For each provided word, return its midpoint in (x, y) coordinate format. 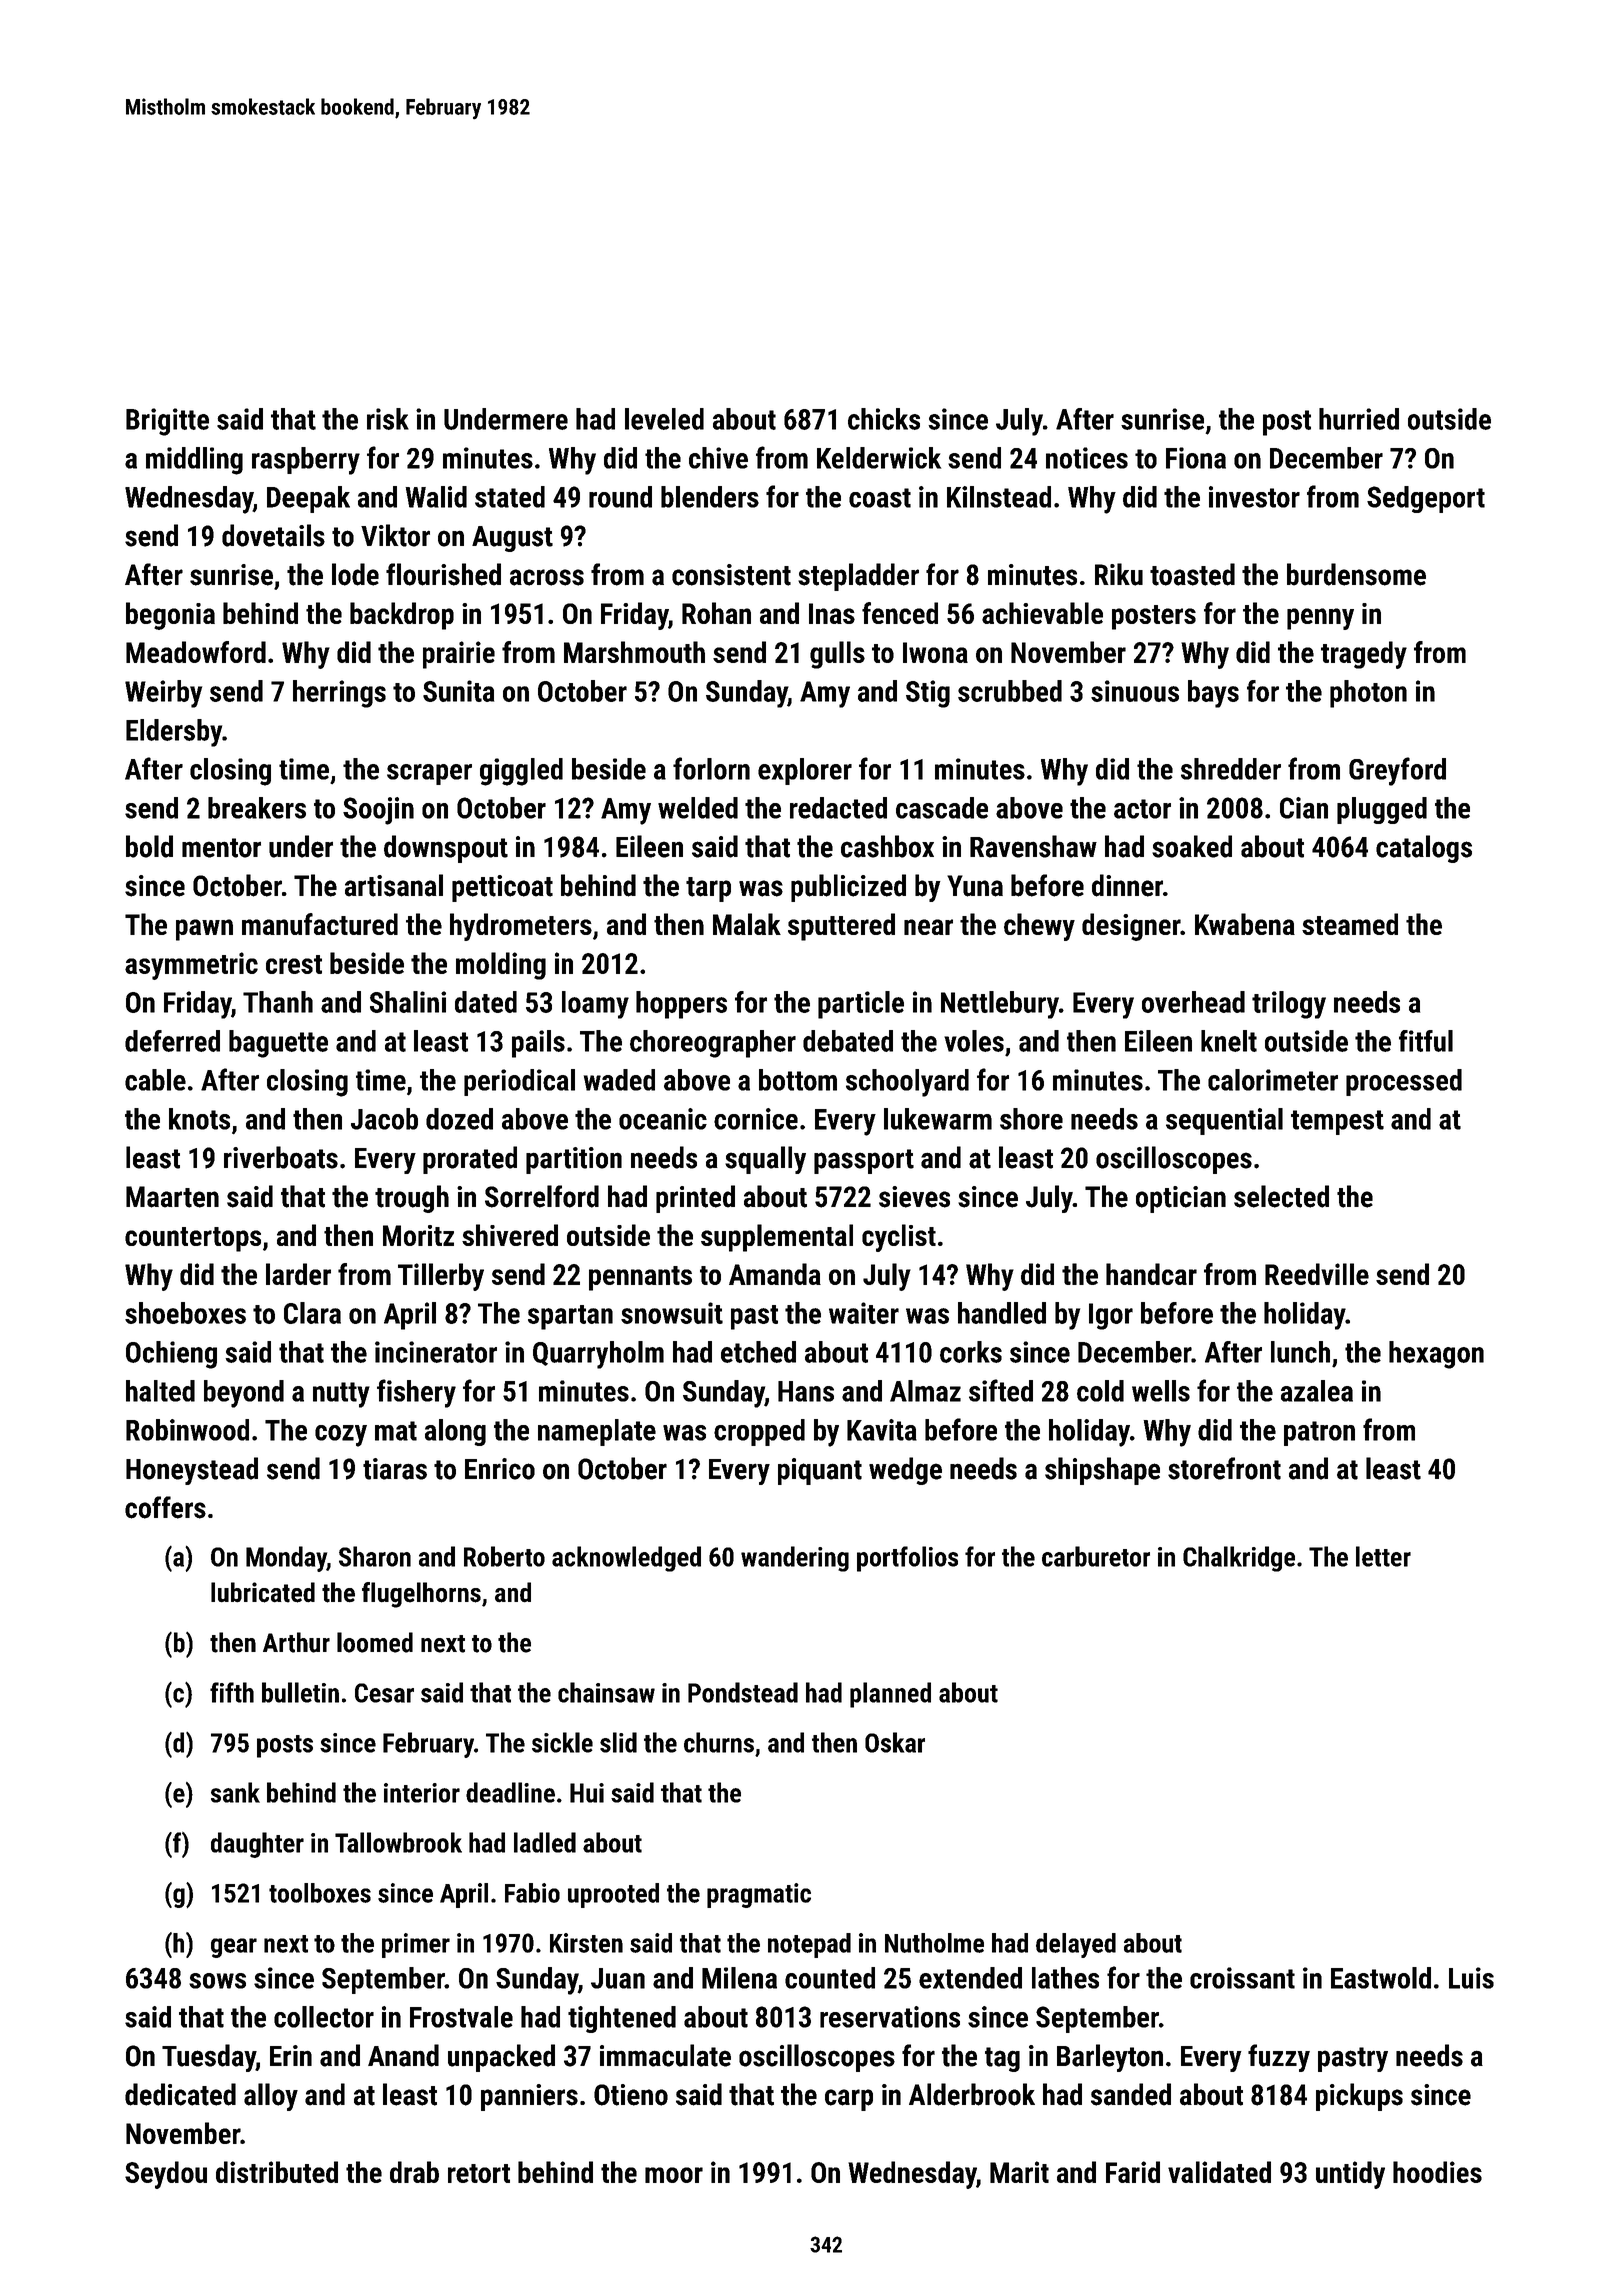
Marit (1019, 2172)
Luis (1471, 1978)
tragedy (1364, 655)
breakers (257, 808)
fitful (1426, 1041)
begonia (170, 616)
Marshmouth (634, 652)
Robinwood (187, 1430)
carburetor (1096, 1556)
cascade (942, 808)
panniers (529, 2097)
